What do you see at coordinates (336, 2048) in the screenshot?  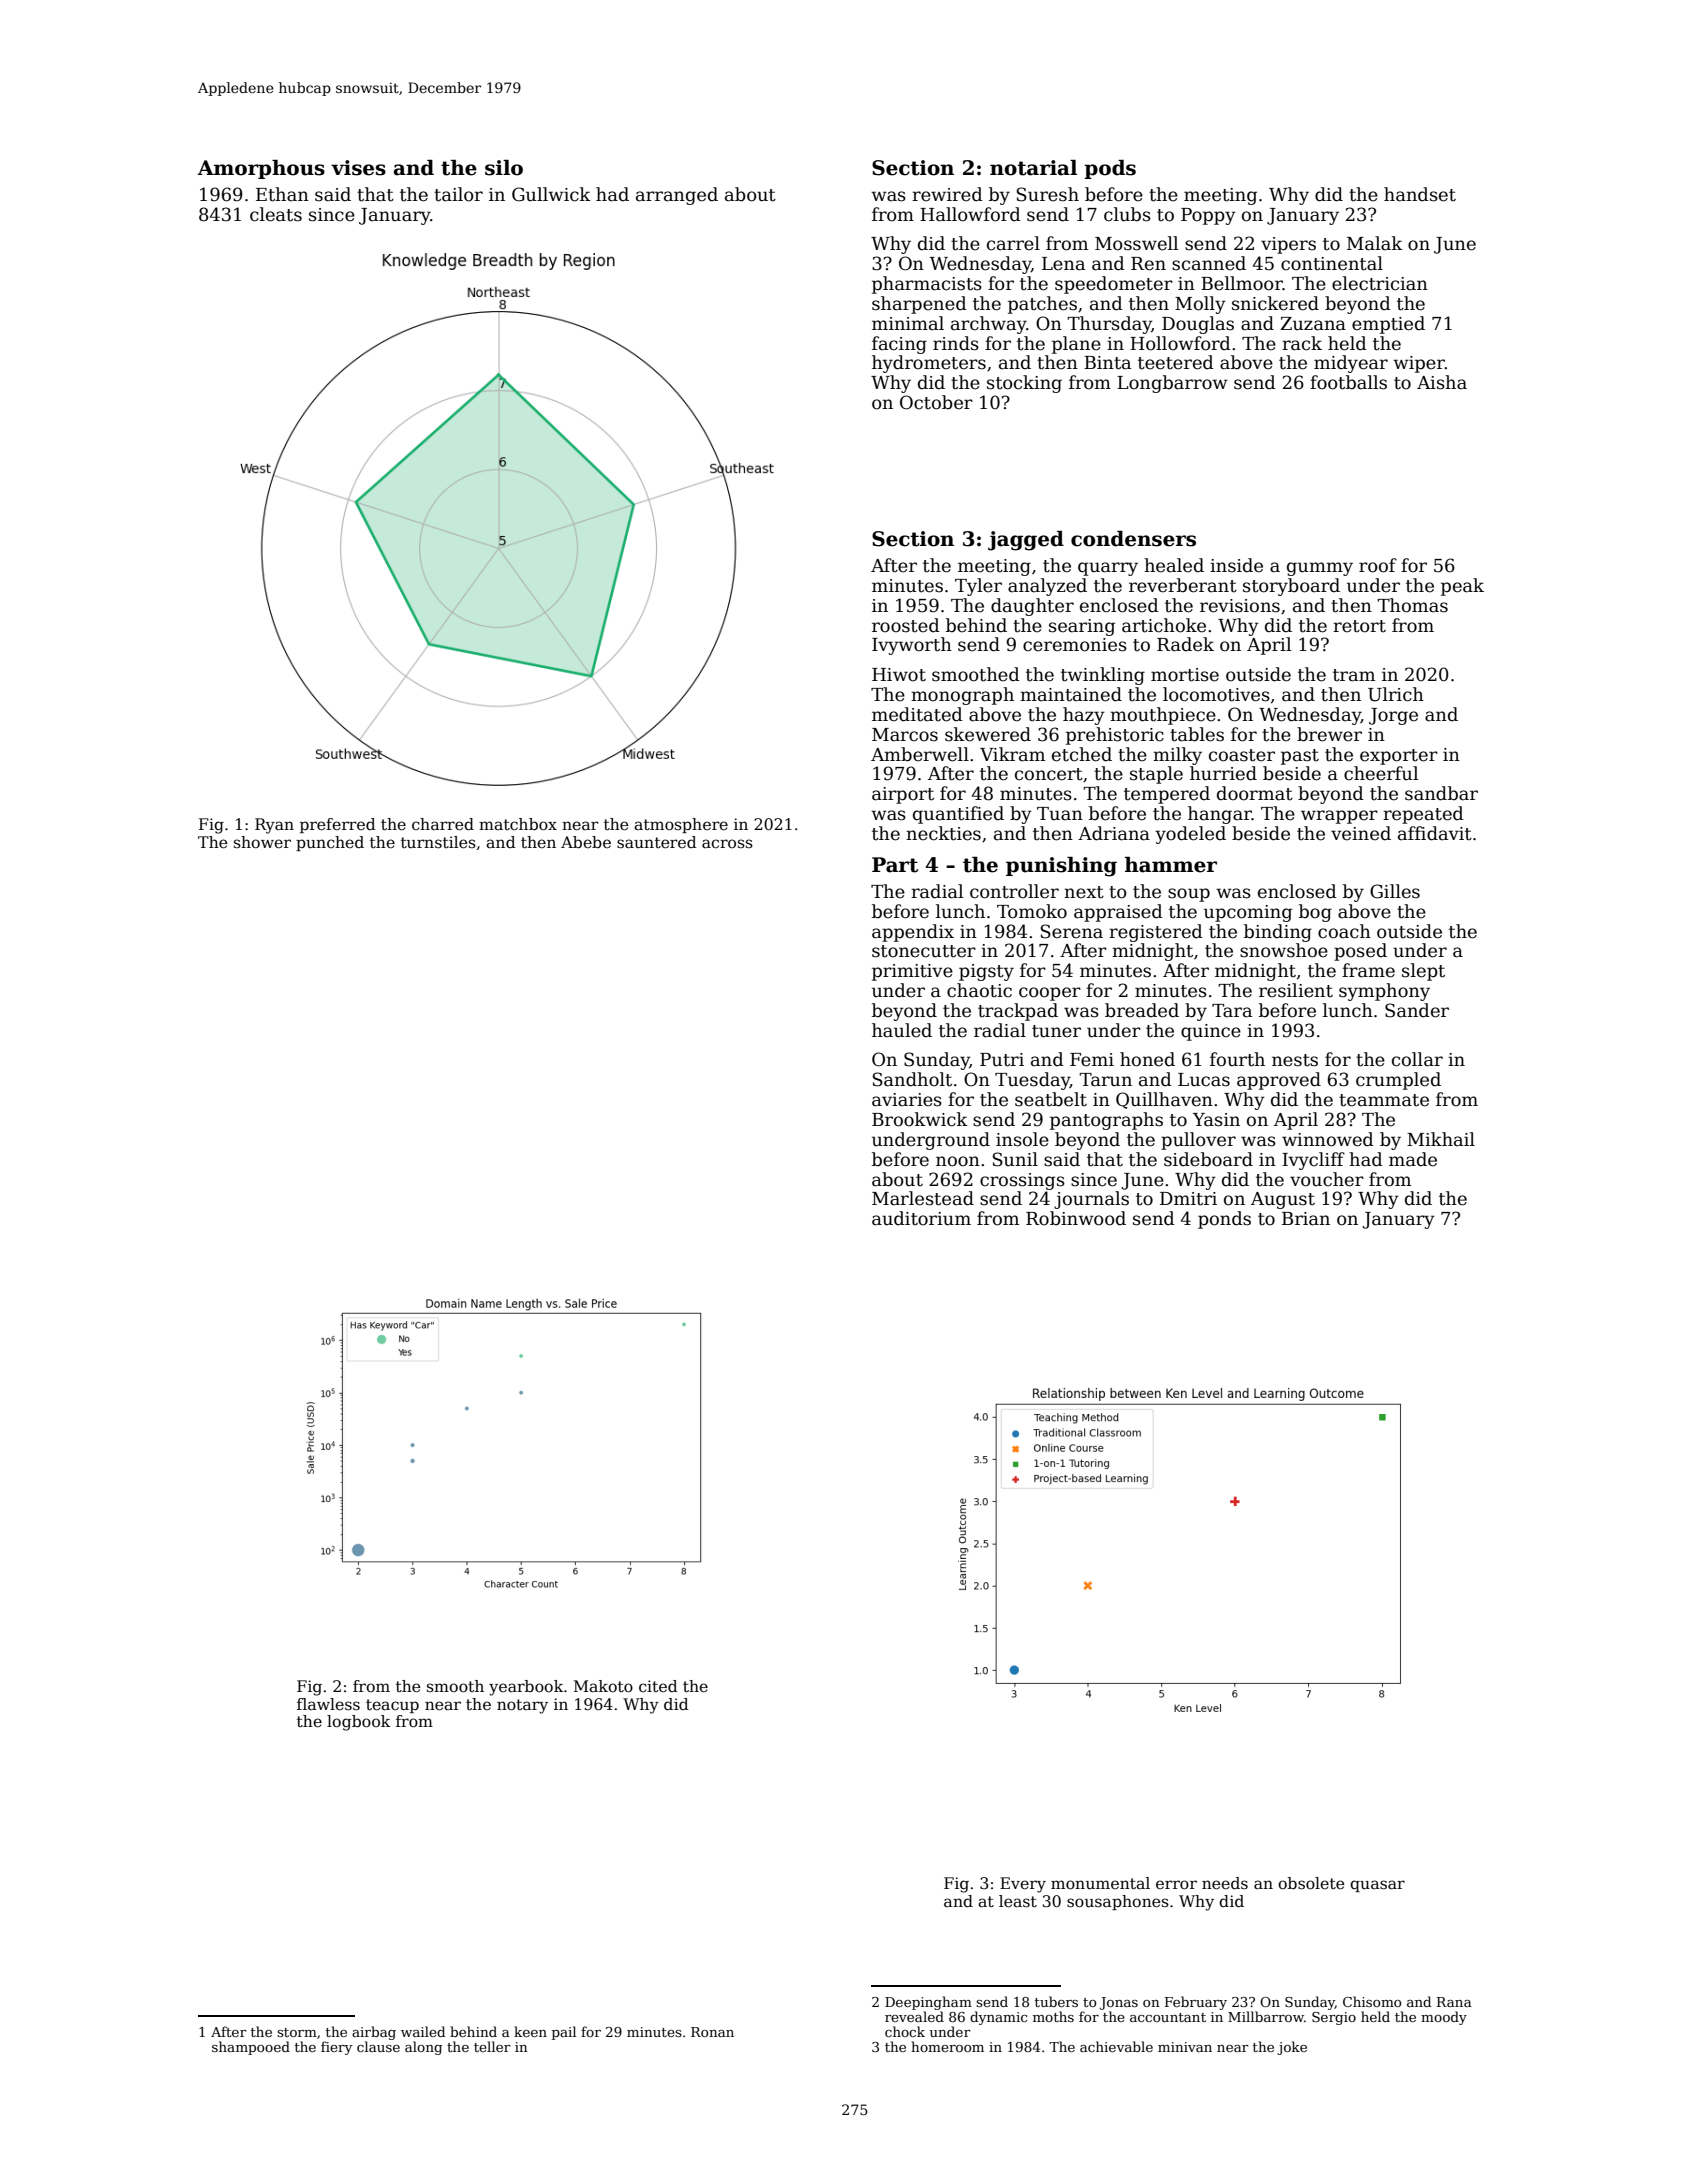 I see `fiery` at bounding box center [336, 2048].
